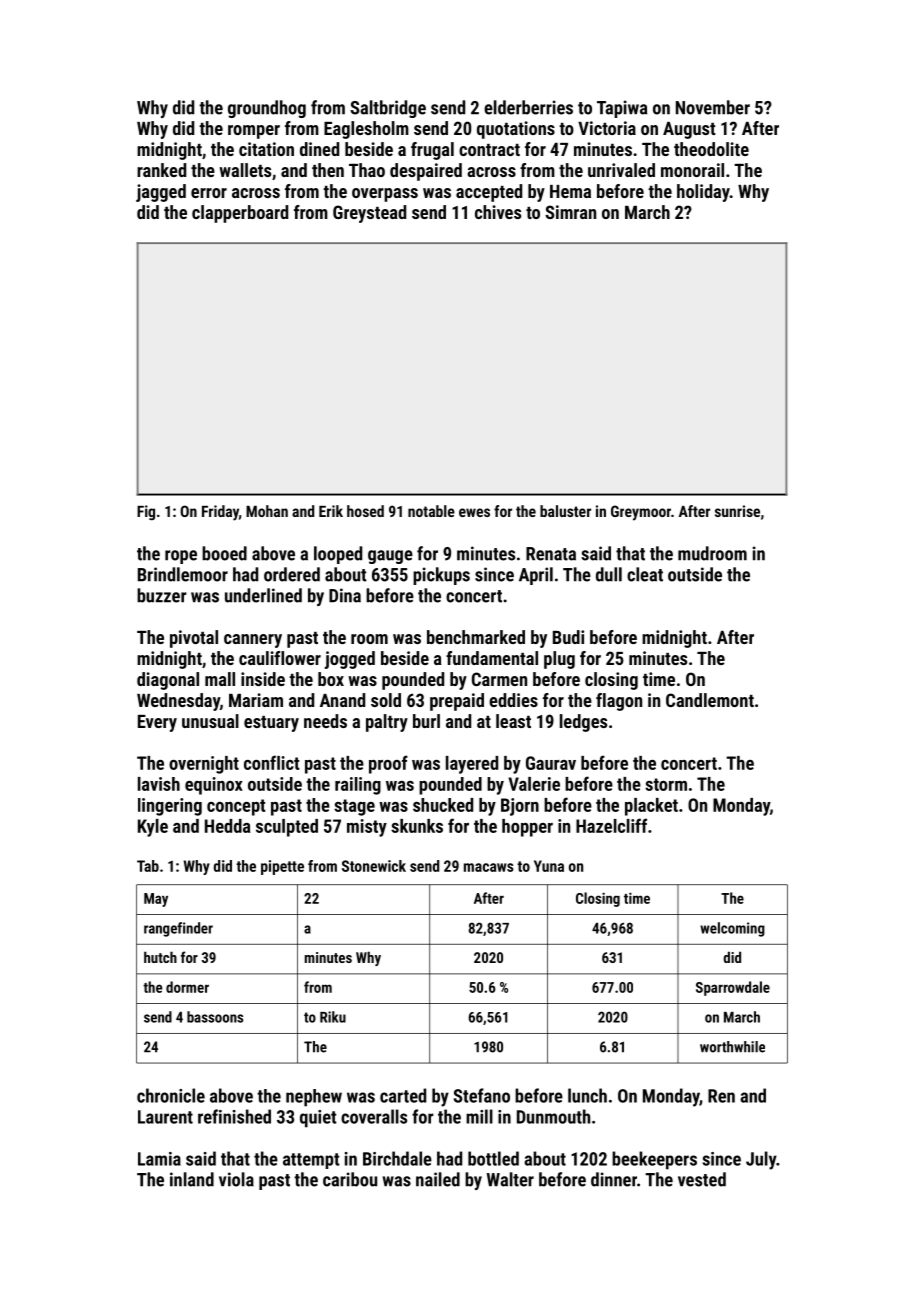 This page has height=1314, width=924. Describe the element at coordinates (240, 214) in the page. I see `clapperboard` at that location.
